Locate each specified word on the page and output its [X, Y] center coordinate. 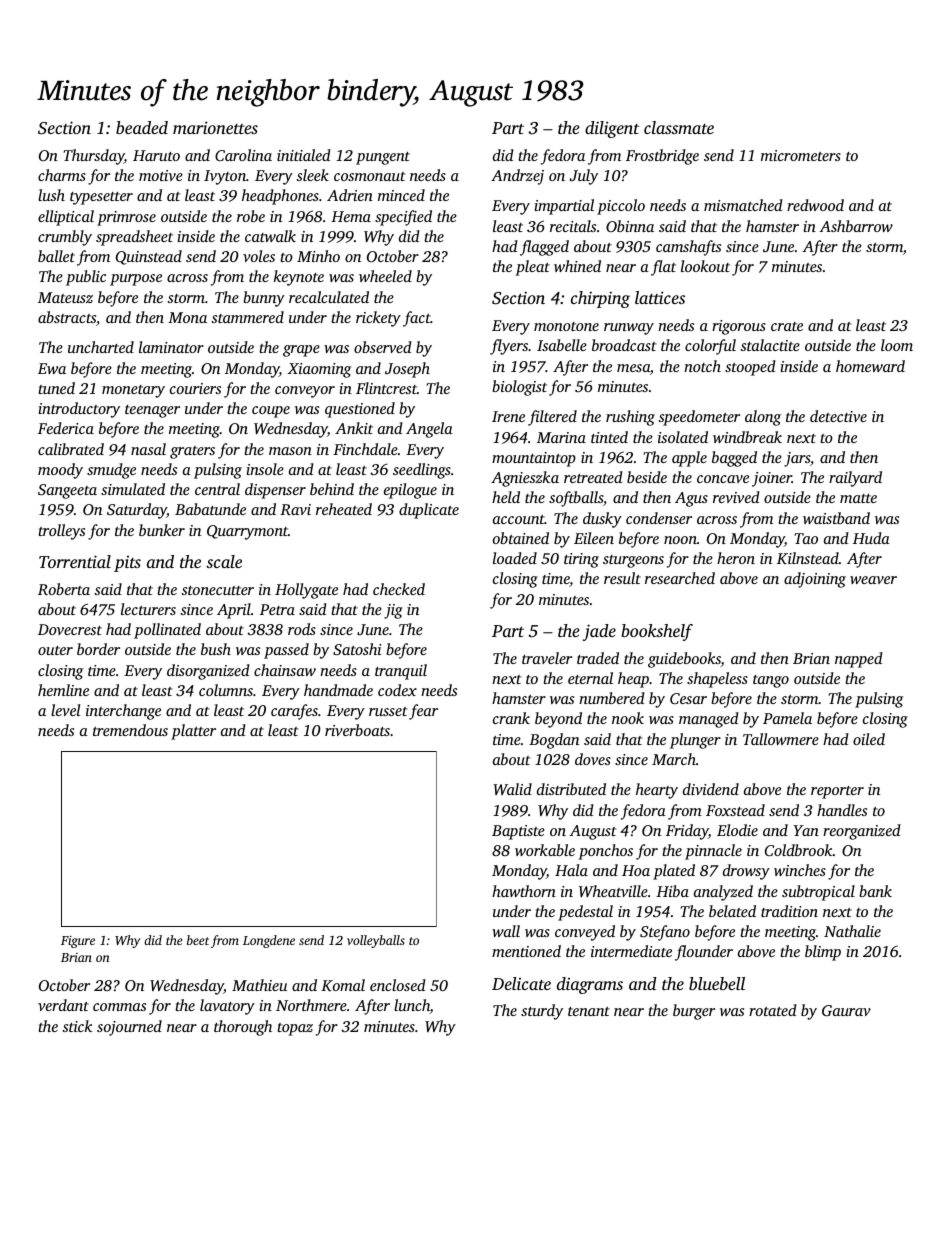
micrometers [801, 155]
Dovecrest [70, 629]
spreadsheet [134, 238]
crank [511, 718]
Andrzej [517, 177]
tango [771, 681]
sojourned [129, 1028]
